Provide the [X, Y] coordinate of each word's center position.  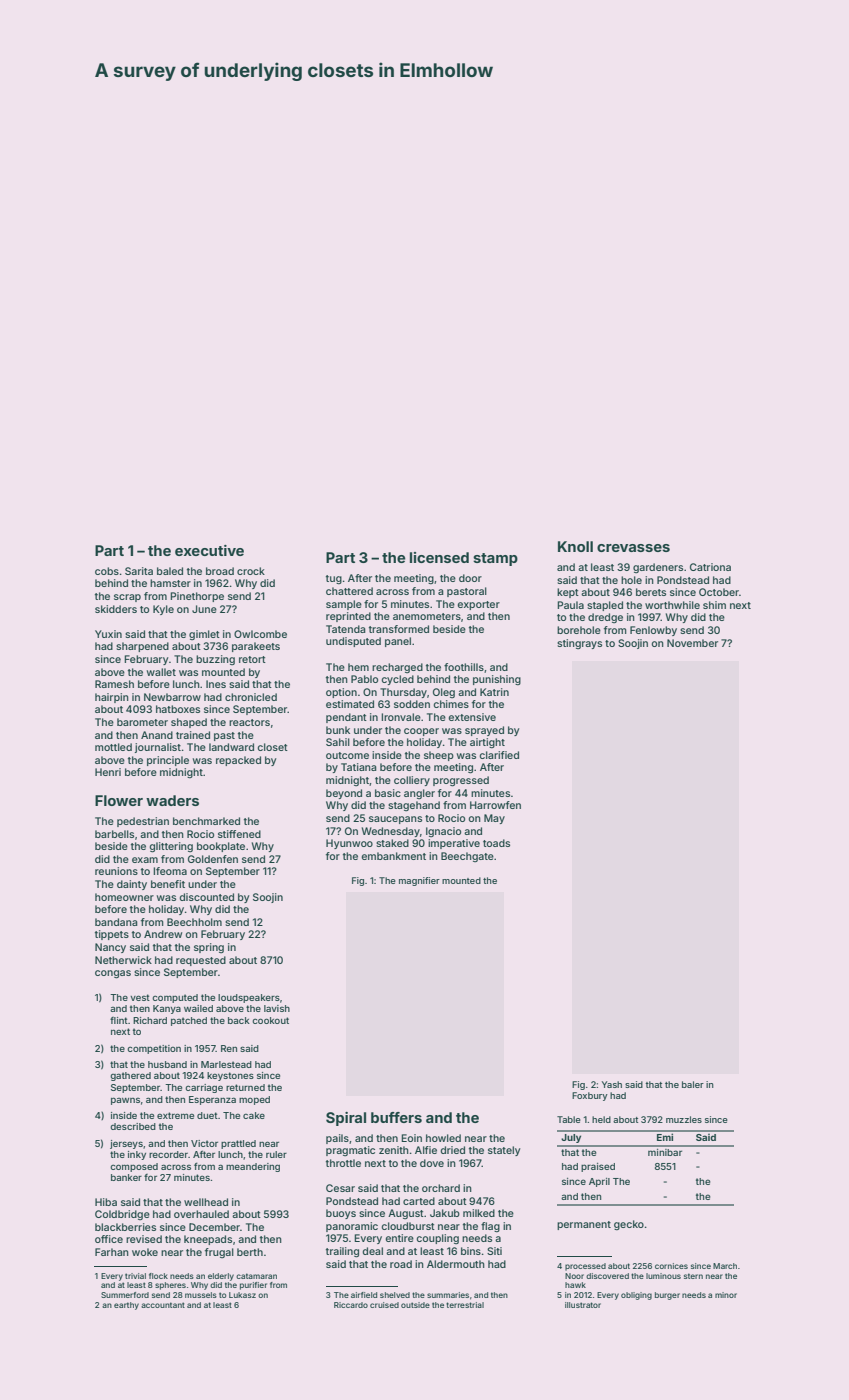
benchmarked [206, 821]
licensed [439, 557]
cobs [107, 571]
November [692, 643]
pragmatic [350, 1151]
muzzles [684, 1119]
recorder [168, 1154]
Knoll [575, 546]
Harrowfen [495, 805]
